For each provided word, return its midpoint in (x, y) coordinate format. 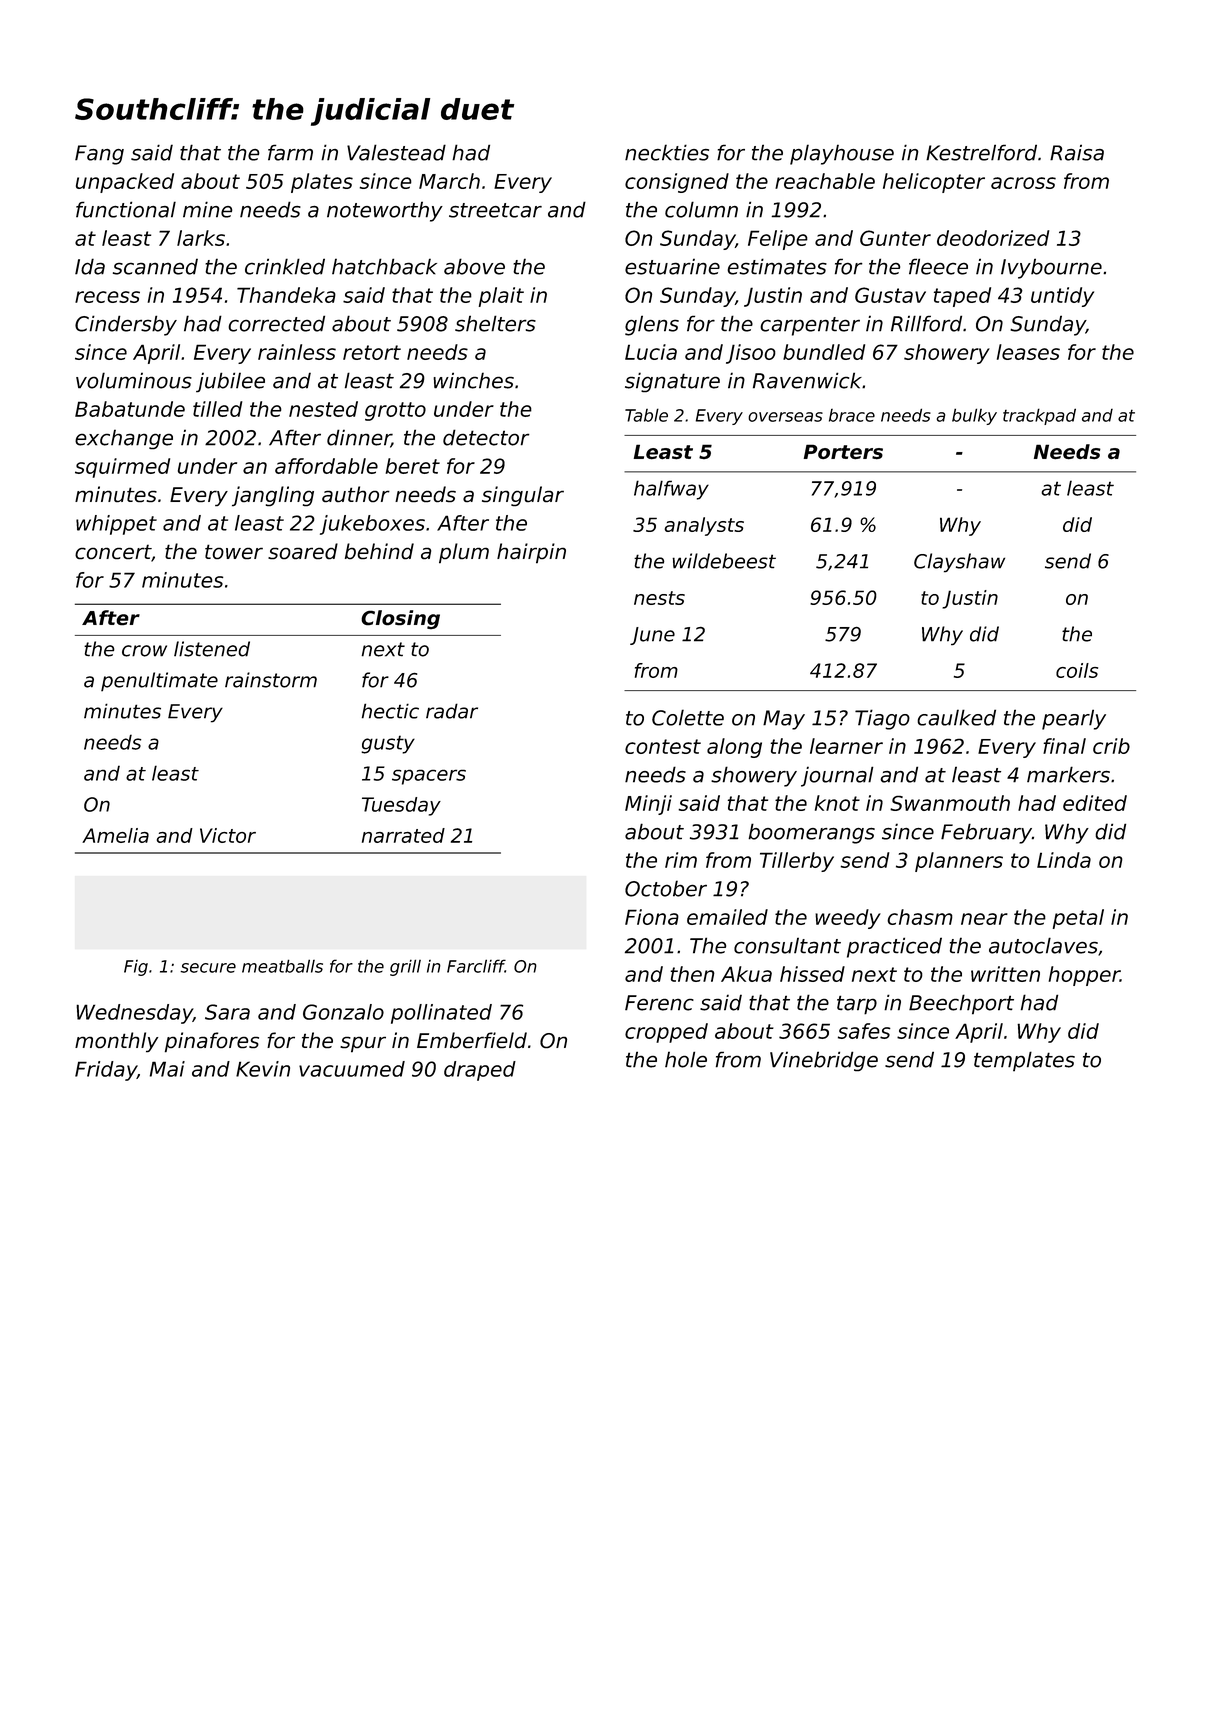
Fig (136, 968)
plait (501, 297)
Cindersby (126, 325)
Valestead (396, 152)
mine (207, 209)
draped (480, 1071)
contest (663, 746)
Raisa (1077, 152)
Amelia (115, 835)
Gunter (895, 238)
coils (1077, 670)
